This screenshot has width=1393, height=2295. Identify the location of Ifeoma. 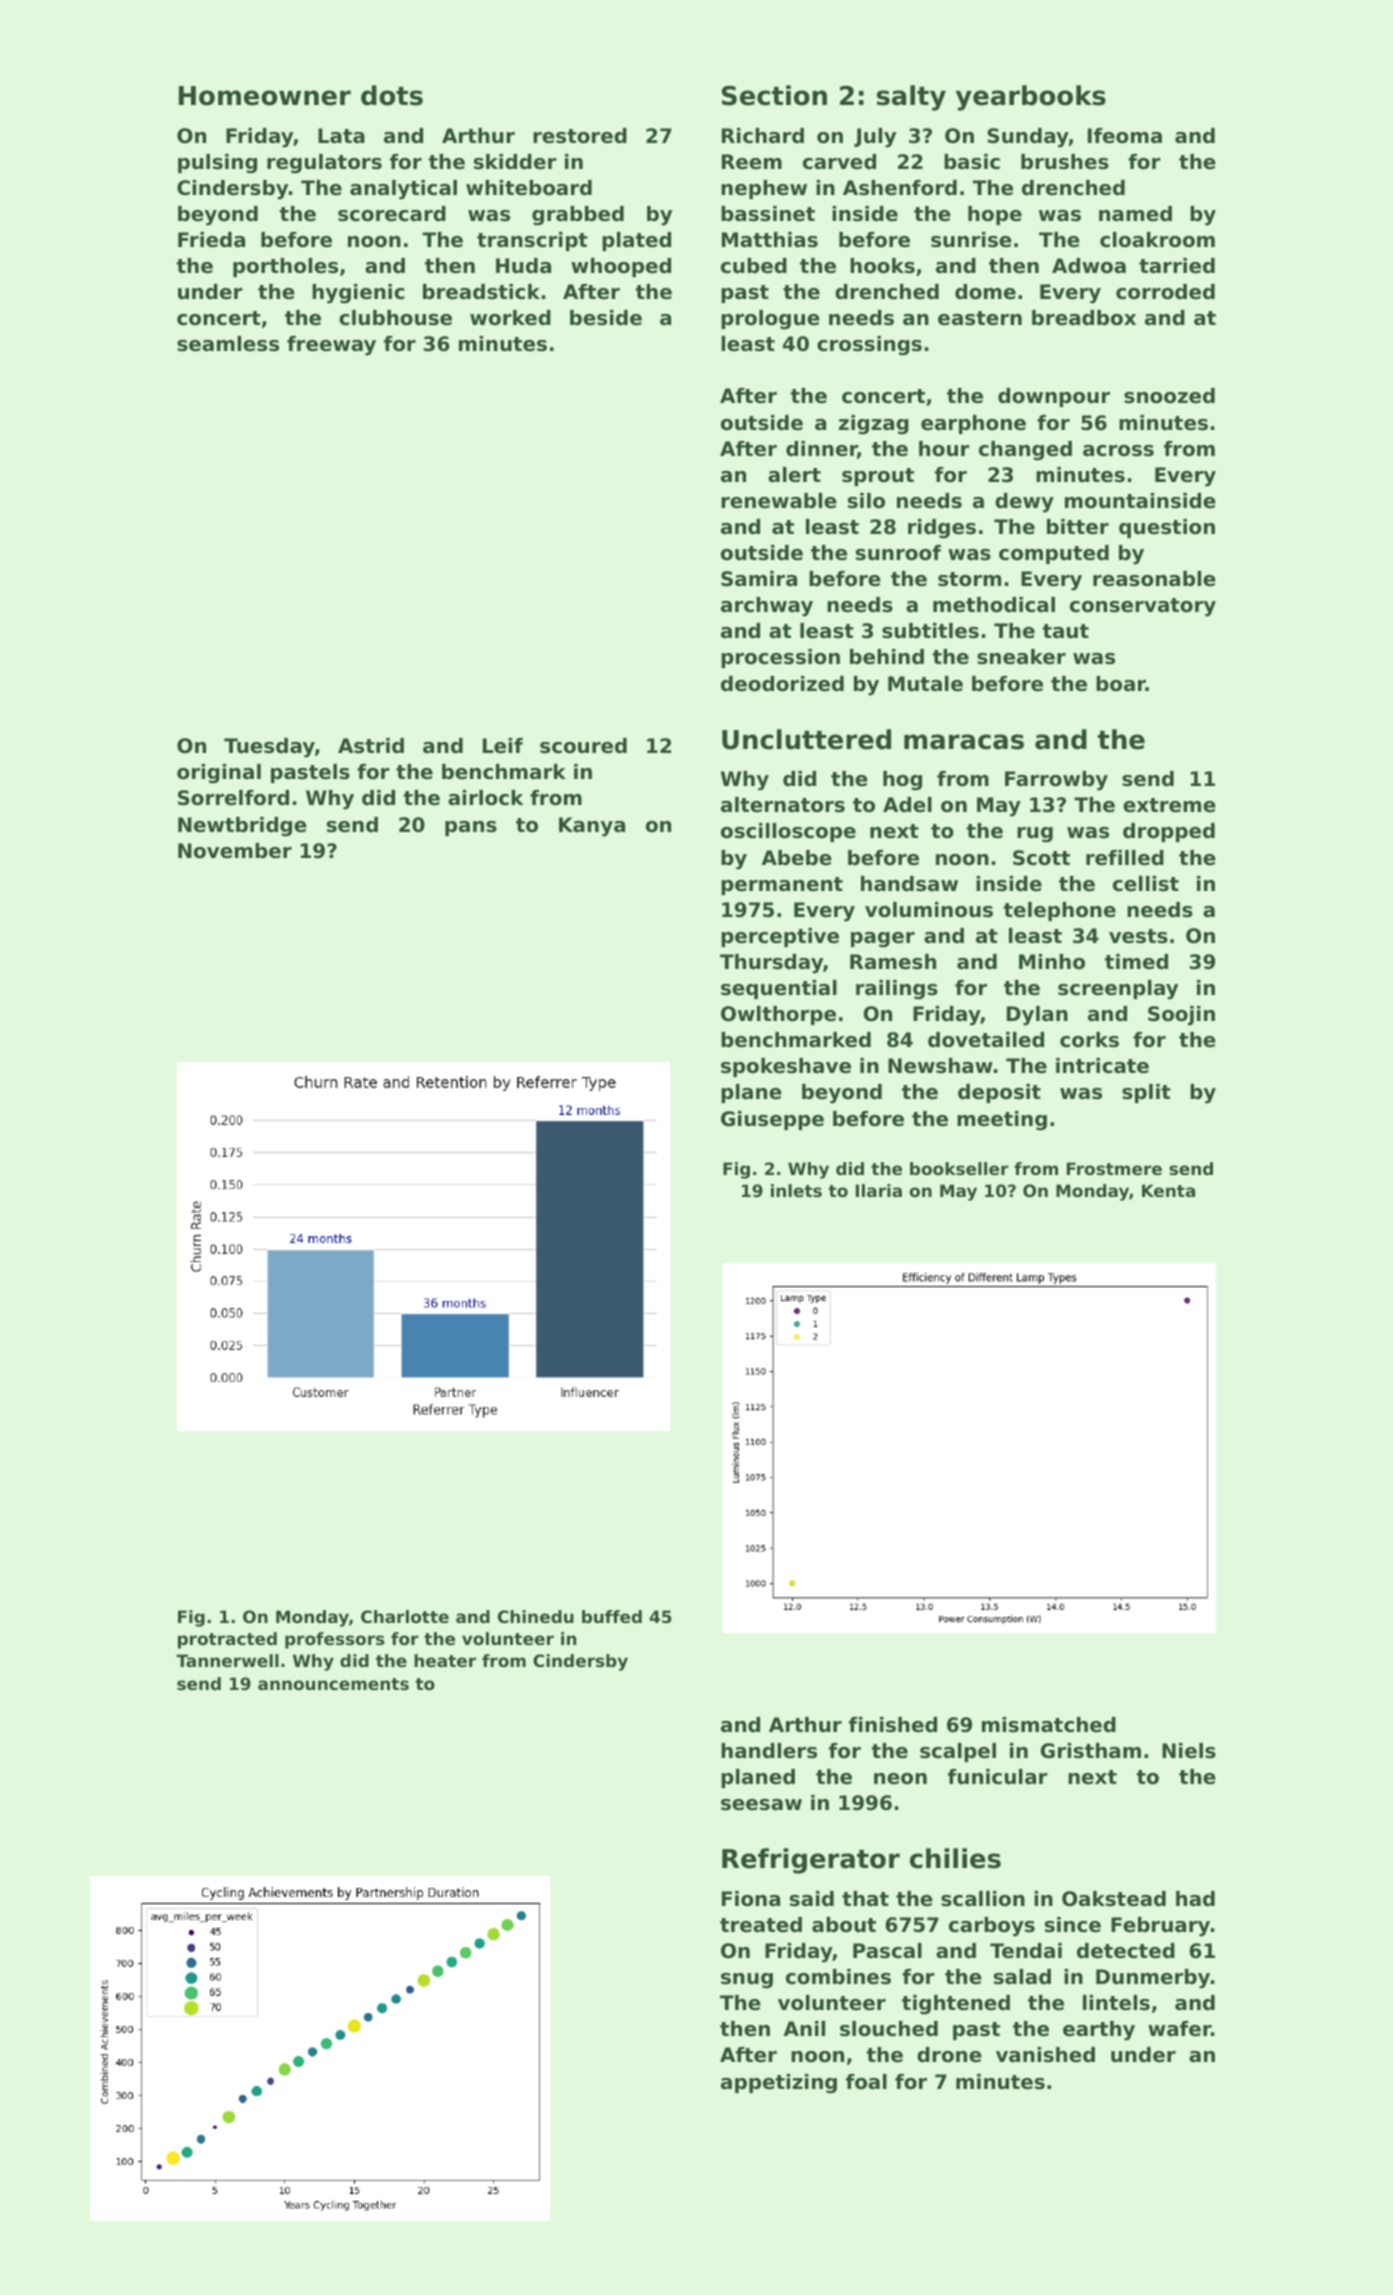
(1125, 136).
